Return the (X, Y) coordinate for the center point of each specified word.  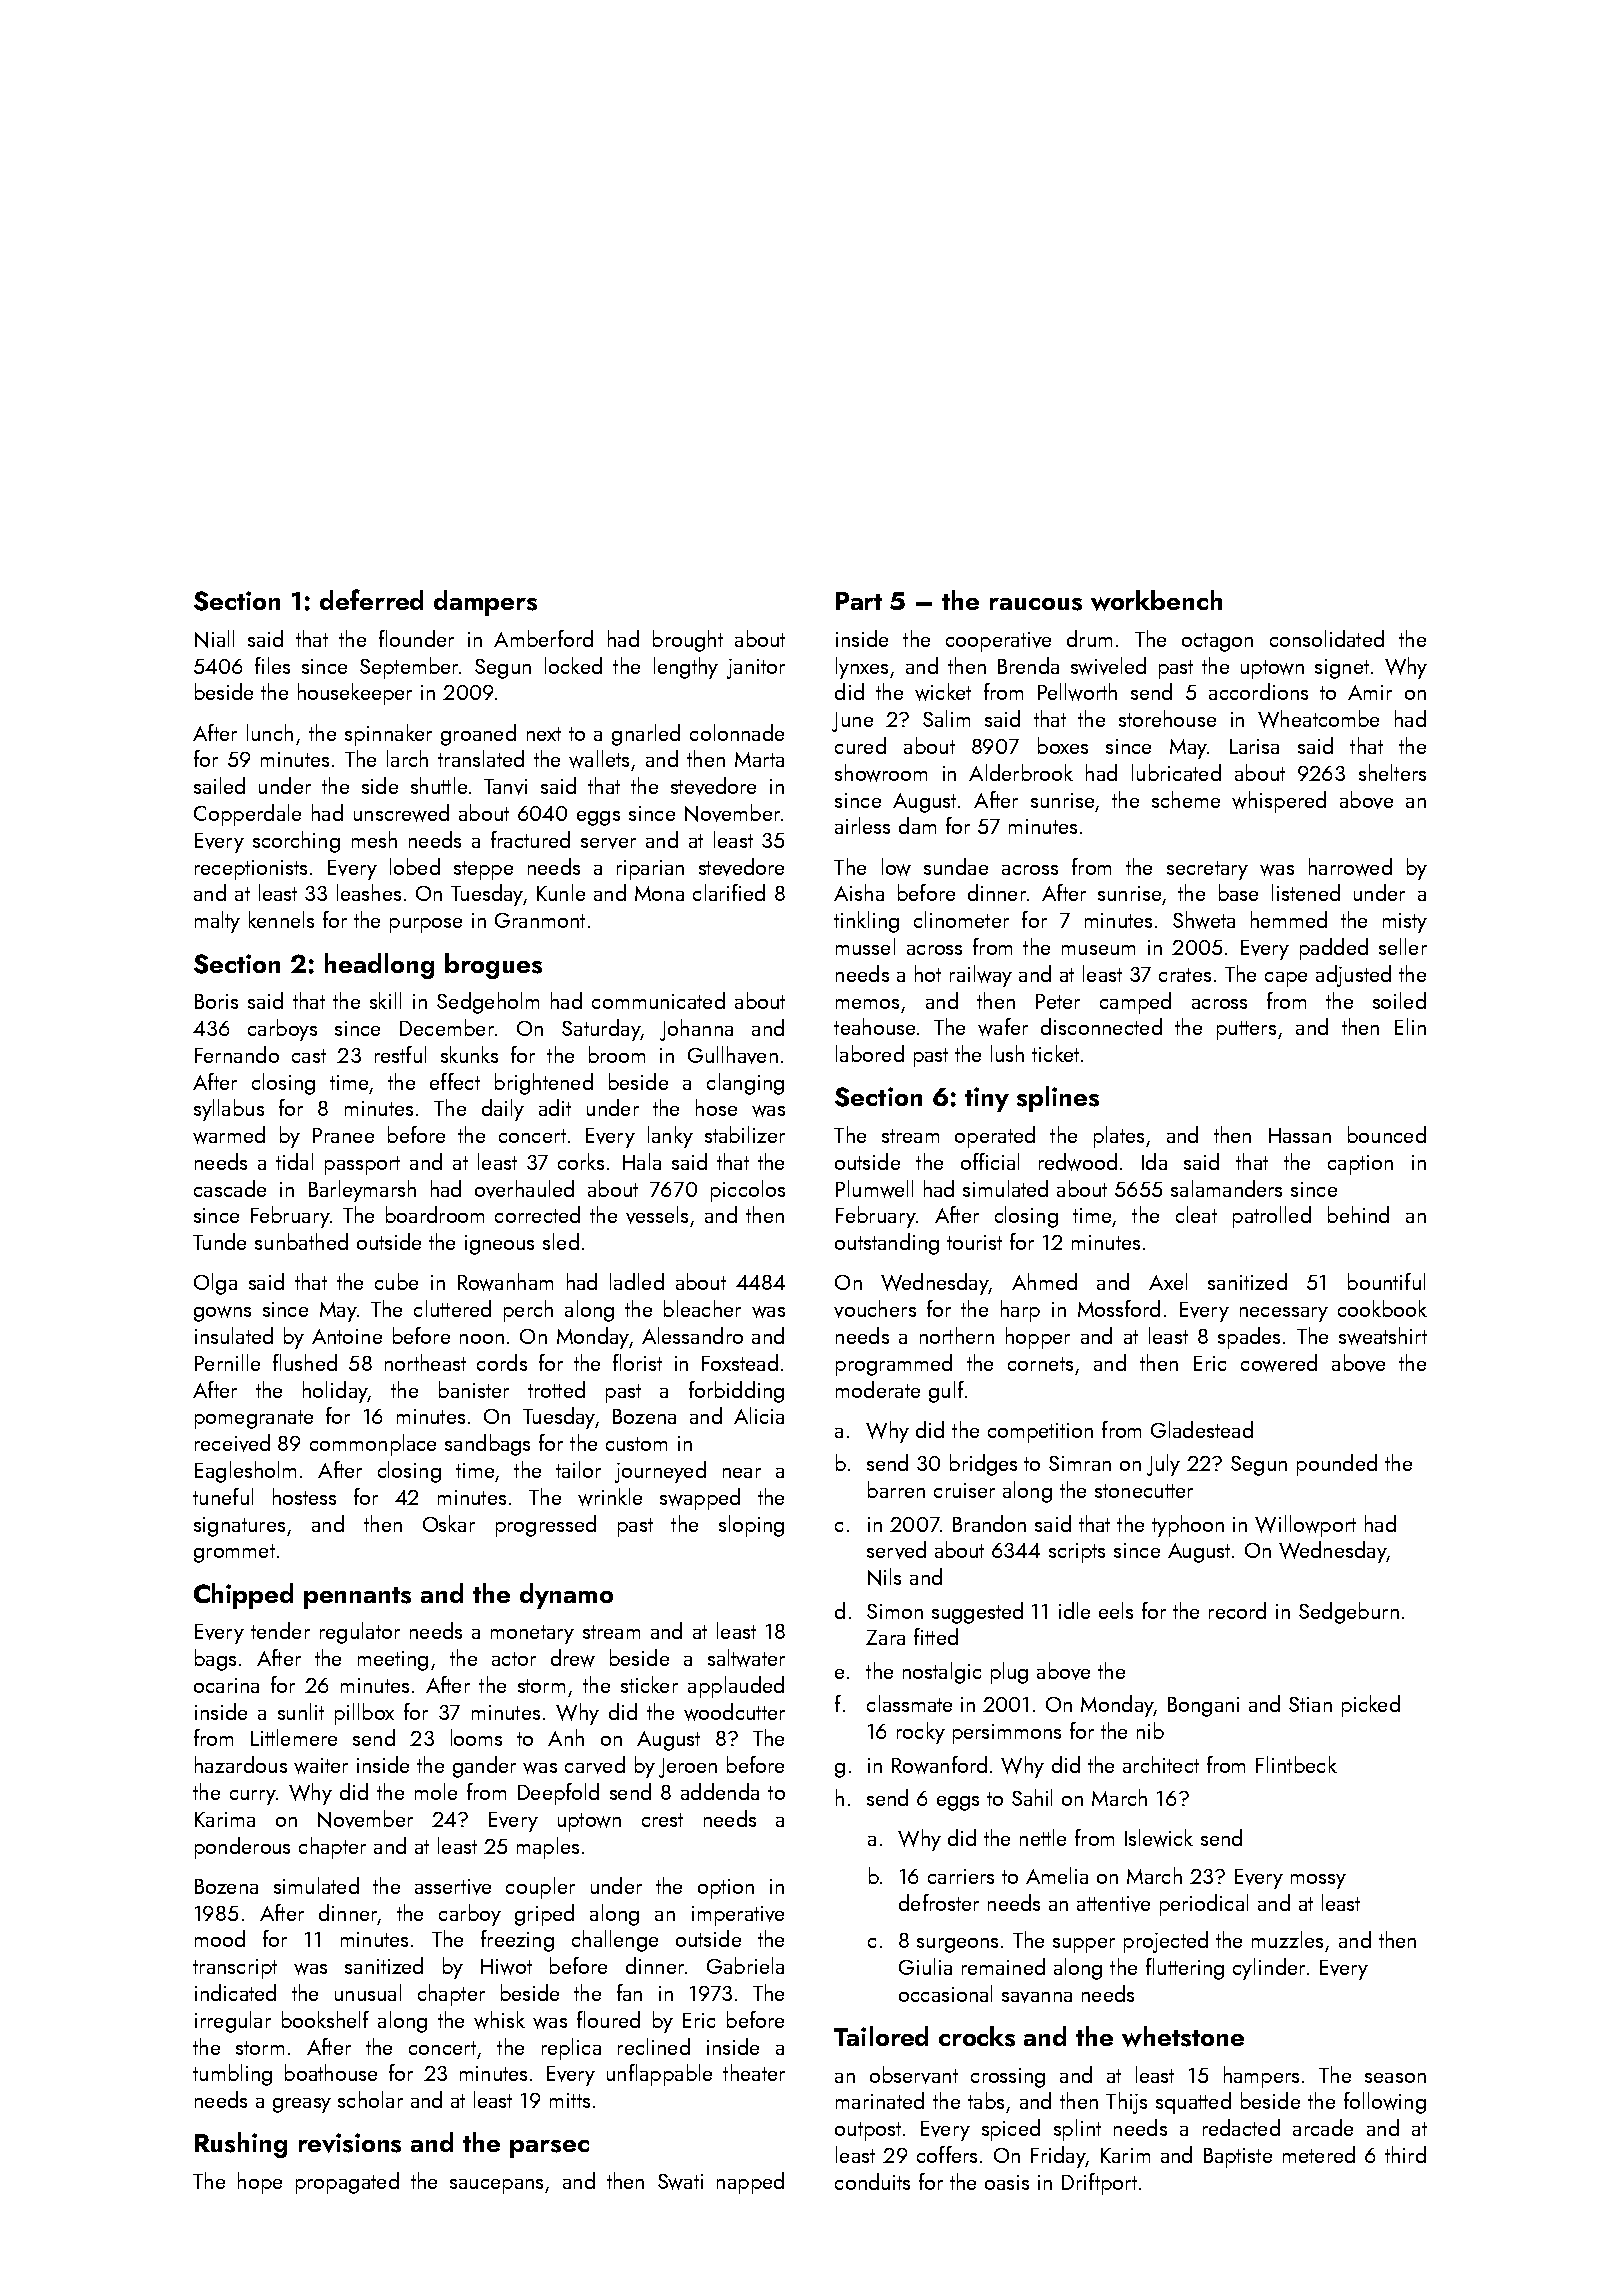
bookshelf (325, 2019)
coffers (947, 2154)
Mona (659, 893)
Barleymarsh (362, 1191)
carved (595, 1765)
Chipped (243, 1596)
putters (1246, 1030)
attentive (1113, 1904)
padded (1334, 949)
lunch (270, 732)
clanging (745, 1084)
